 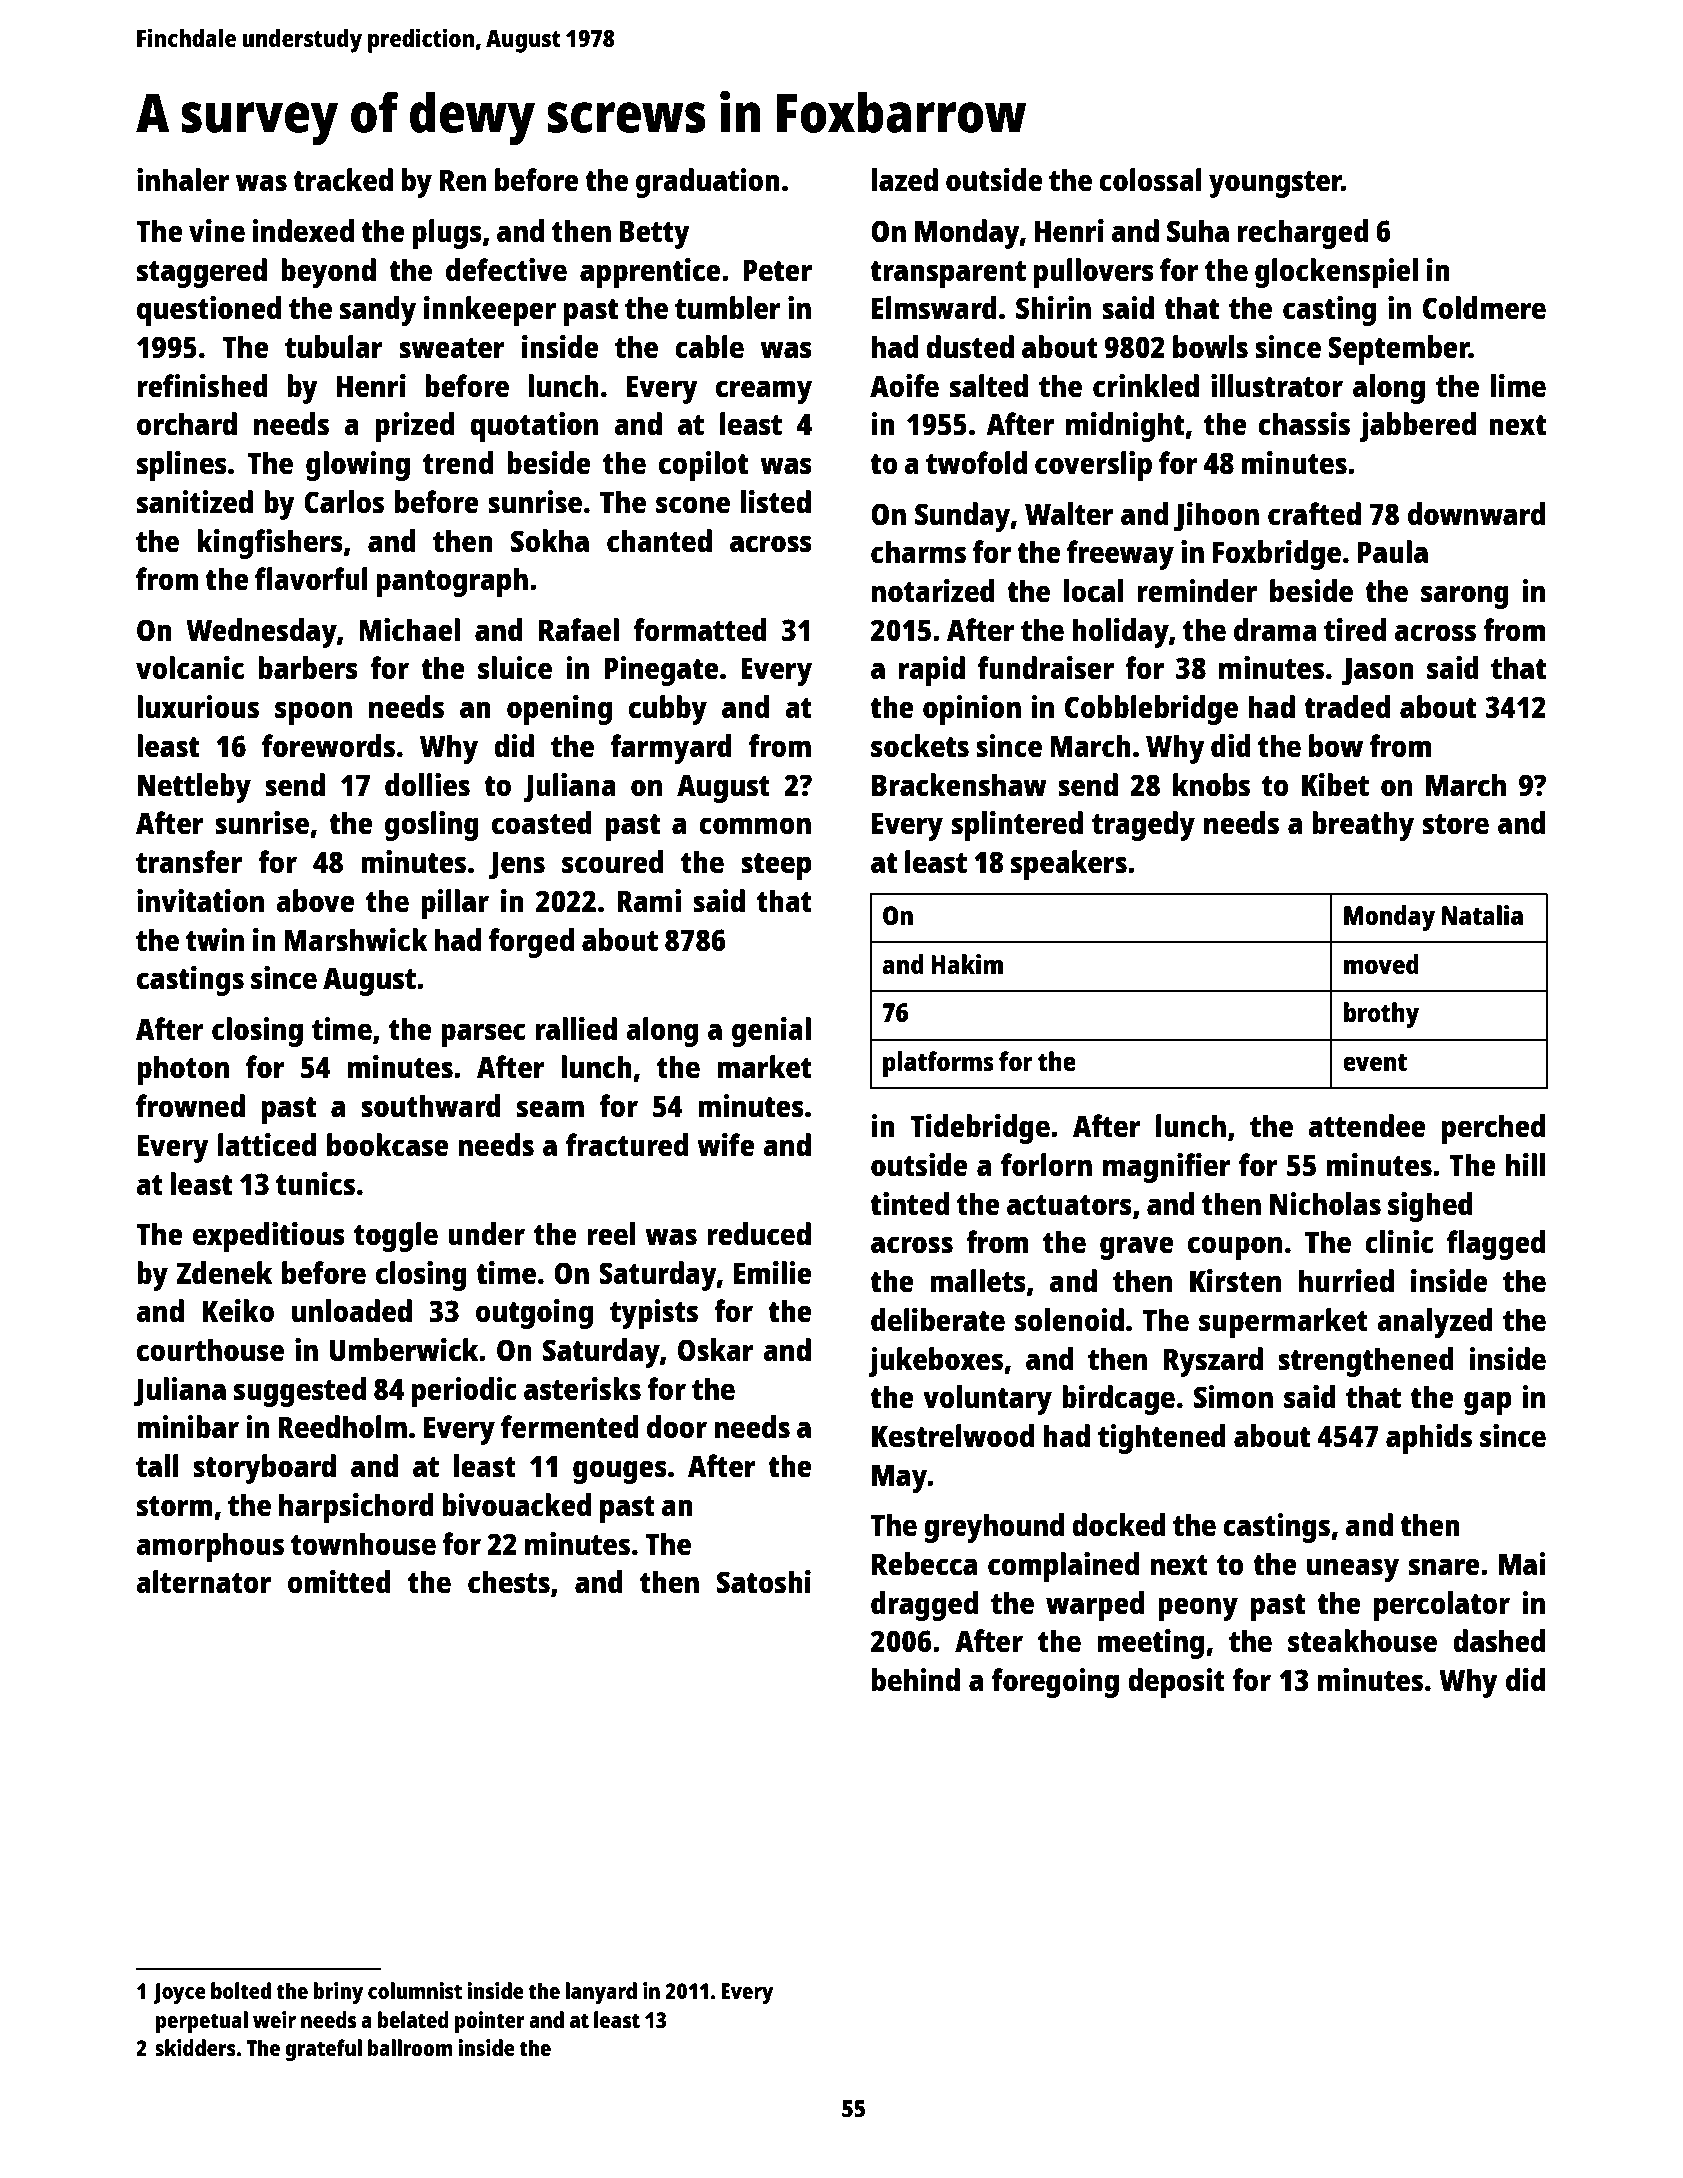 I want to click on defective, so click(x=506, y=269).
